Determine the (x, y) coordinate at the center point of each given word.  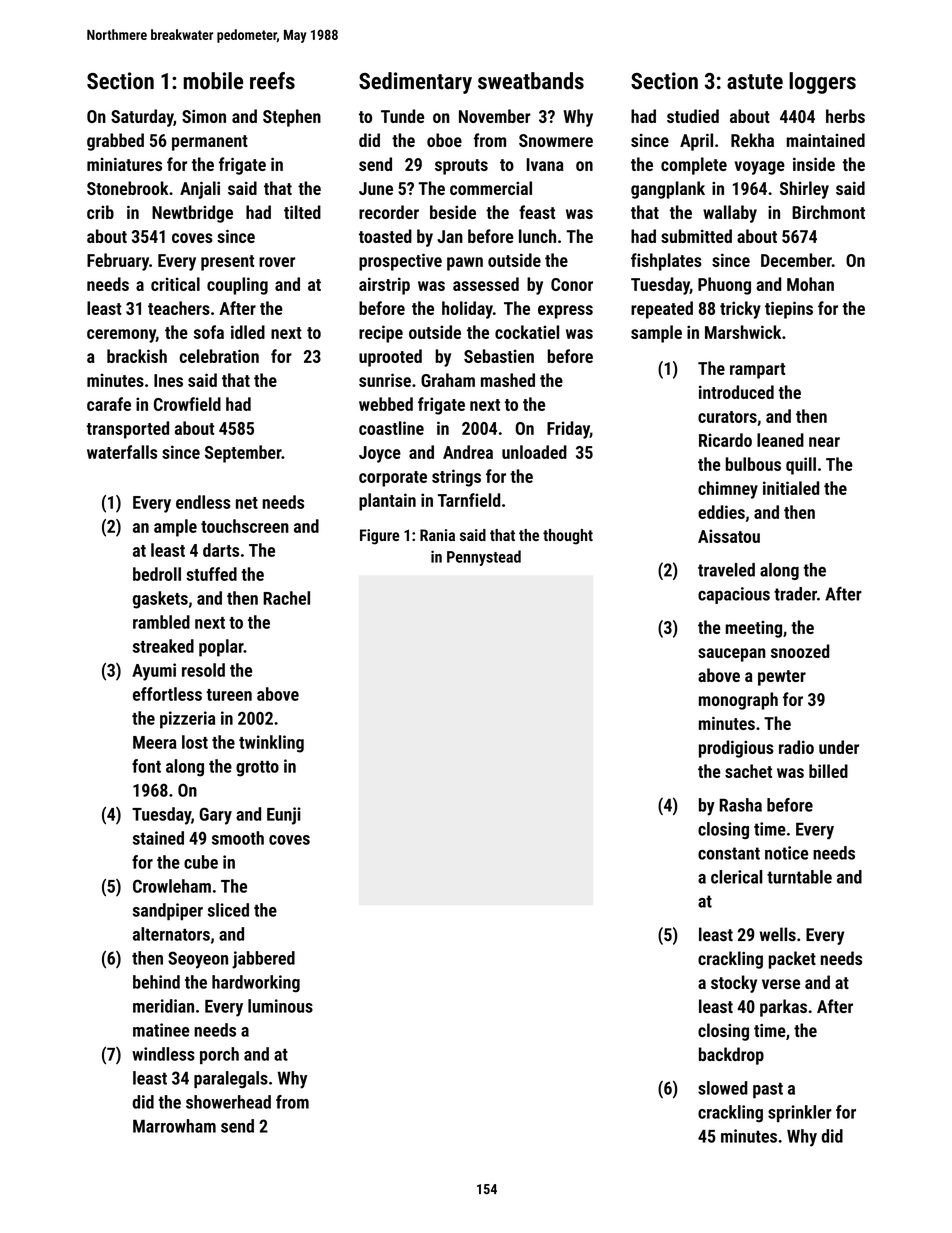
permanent (210, 143)
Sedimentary (415, 83)
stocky (734, 984)
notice (786, 853)
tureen (229, 695)
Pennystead (484, 558)
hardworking (256, 984)
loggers (822, 83)
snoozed (800, 651)
